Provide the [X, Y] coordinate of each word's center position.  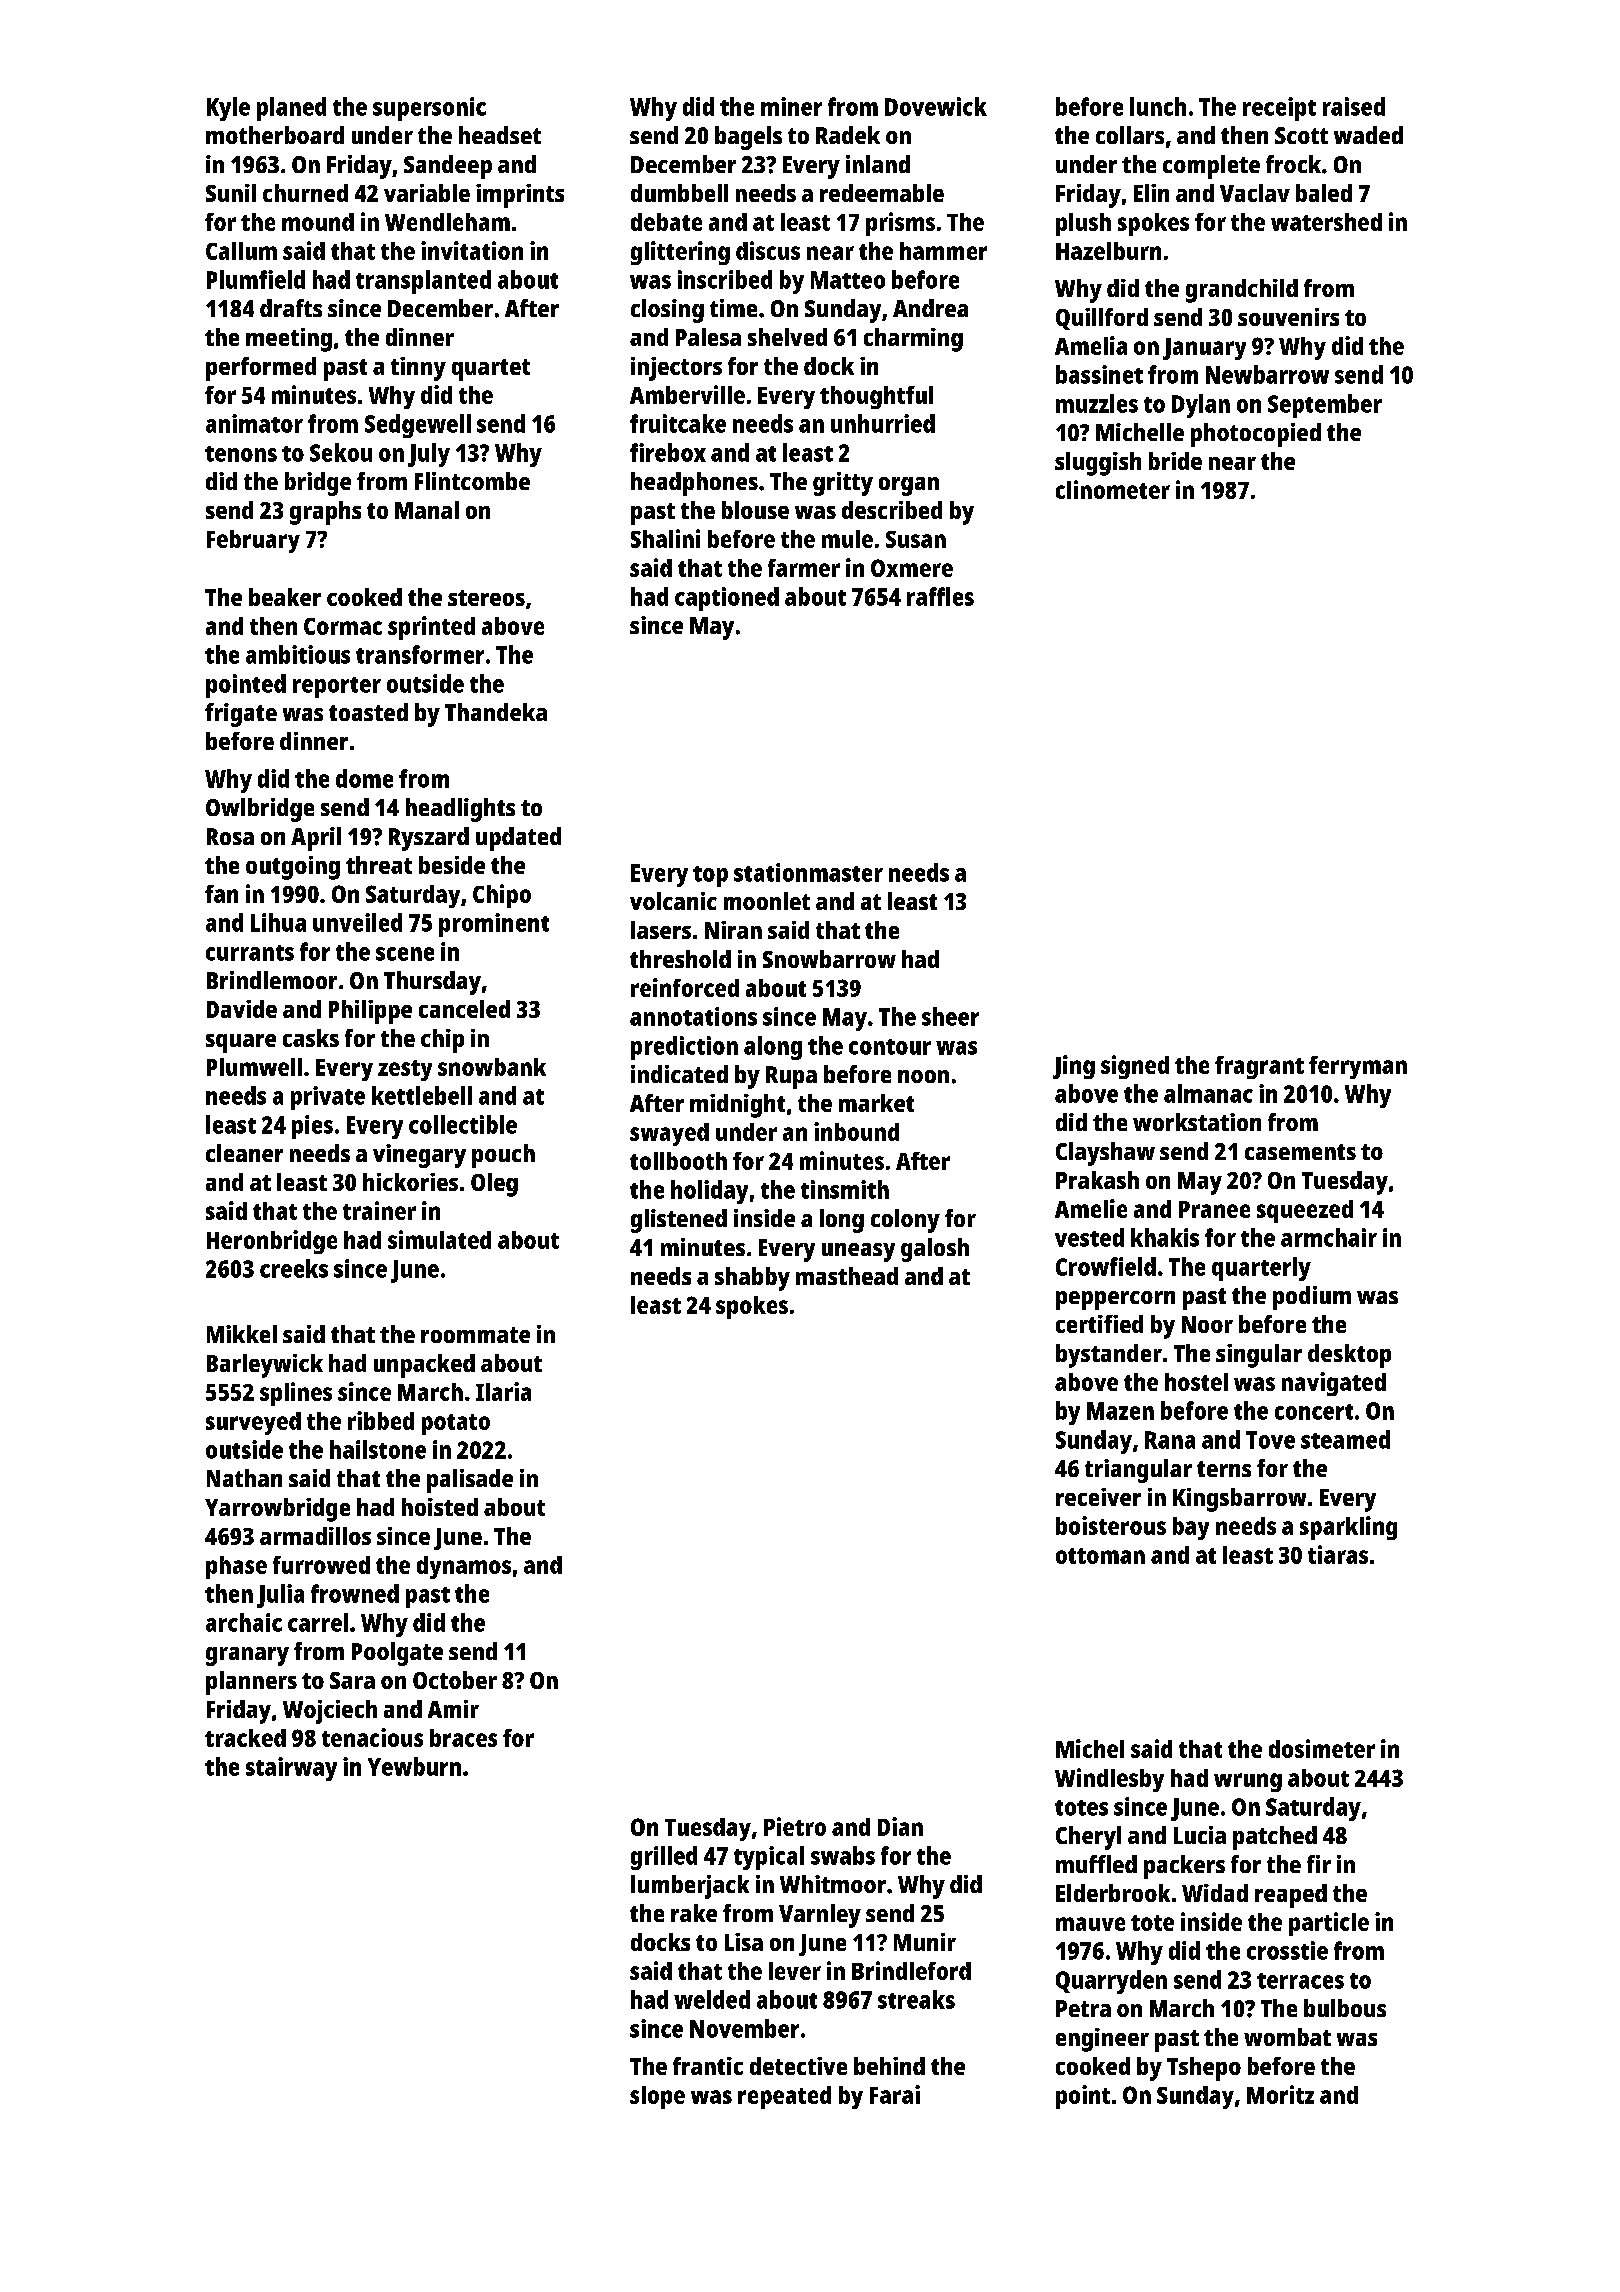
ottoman [1100, 1556]
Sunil [231, 193]
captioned [727, 599]
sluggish [1098, 464]
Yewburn [414, 1766]
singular [1259, 1356]
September [1325, 406]
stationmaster [808, 872]
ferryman [1358, 1067]
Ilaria [503, 1391]
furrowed [321, 1565]
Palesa [708, 337]
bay [1191, 1528]
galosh [935, 1250]
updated [518, 839]
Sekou [341, 452]
